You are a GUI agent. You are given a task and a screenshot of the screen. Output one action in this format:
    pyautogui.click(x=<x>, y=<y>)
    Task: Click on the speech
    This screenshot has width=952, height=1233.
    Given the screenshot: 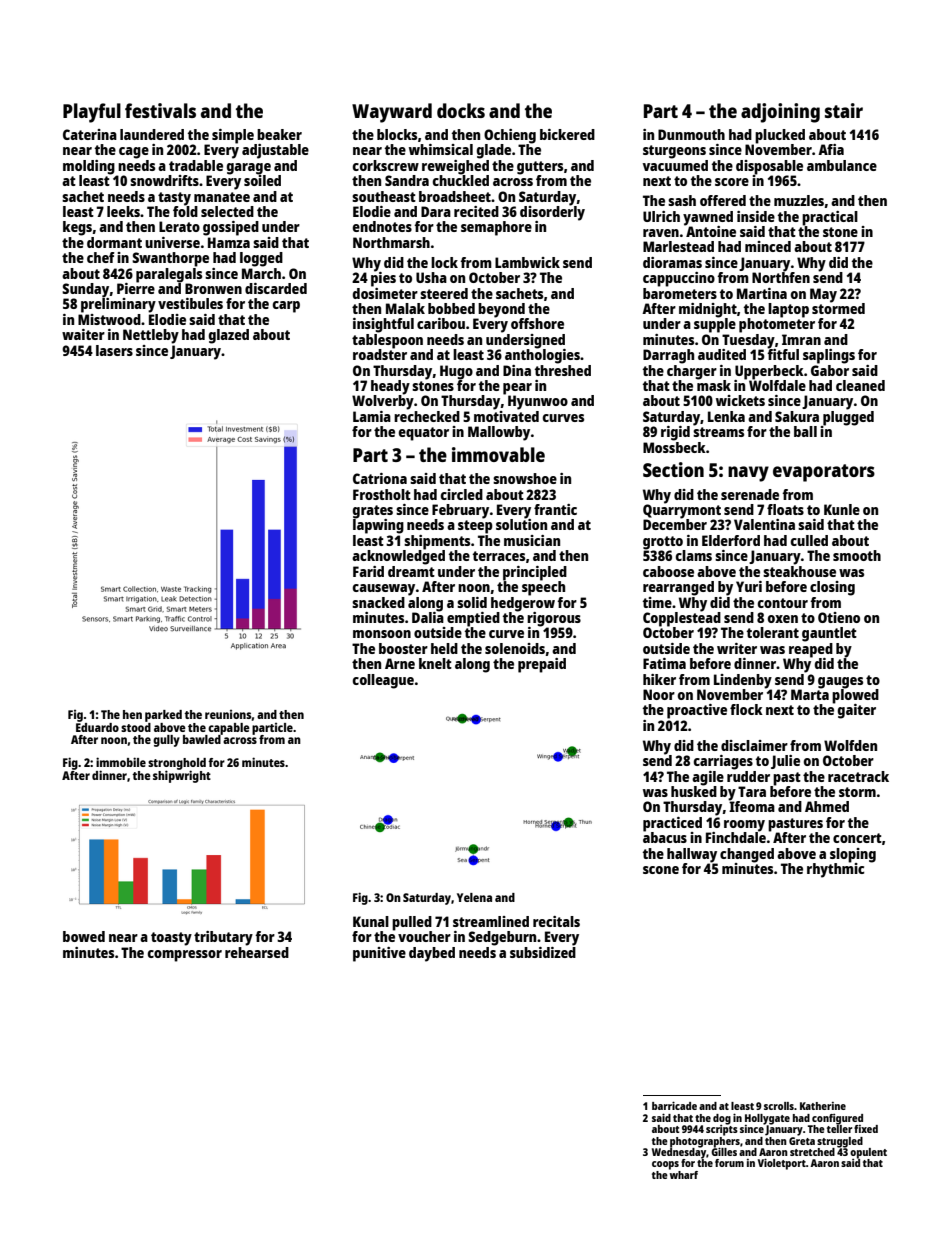 What is the action you would take?
    pyautogui.click(x=543, y=588)
